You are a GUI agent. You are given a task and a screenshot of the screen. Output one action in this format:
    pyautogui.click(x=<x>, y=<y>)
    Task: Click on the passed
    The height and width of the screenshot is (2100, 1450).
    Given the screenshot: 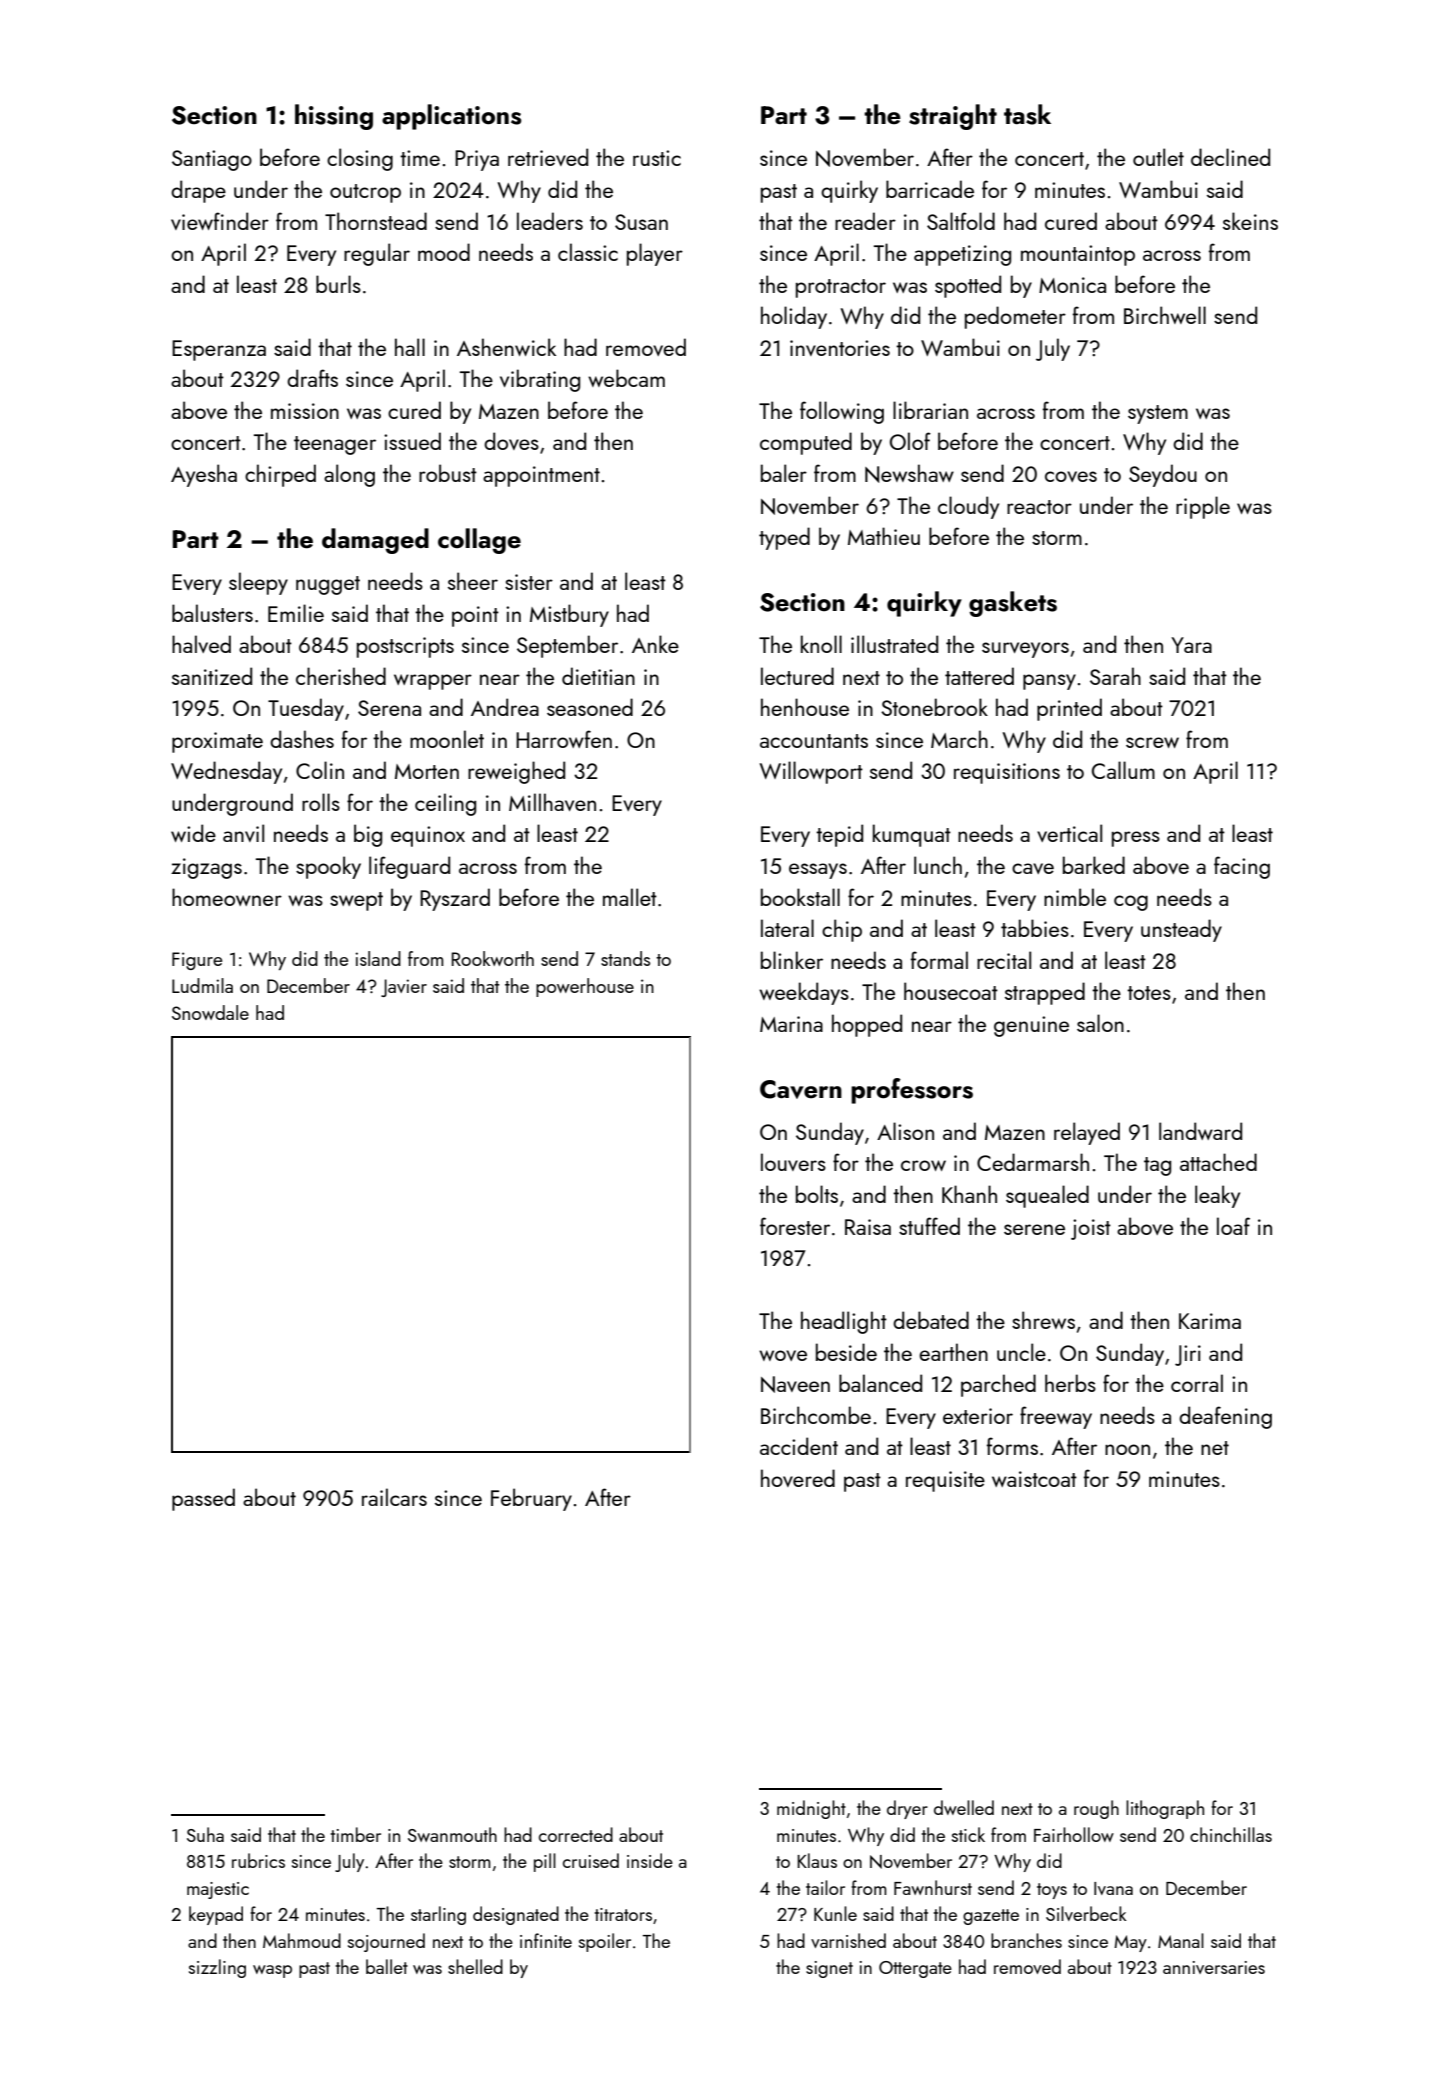 What is the action you would take?
    pyautogui.click(x=203, y=1499)
